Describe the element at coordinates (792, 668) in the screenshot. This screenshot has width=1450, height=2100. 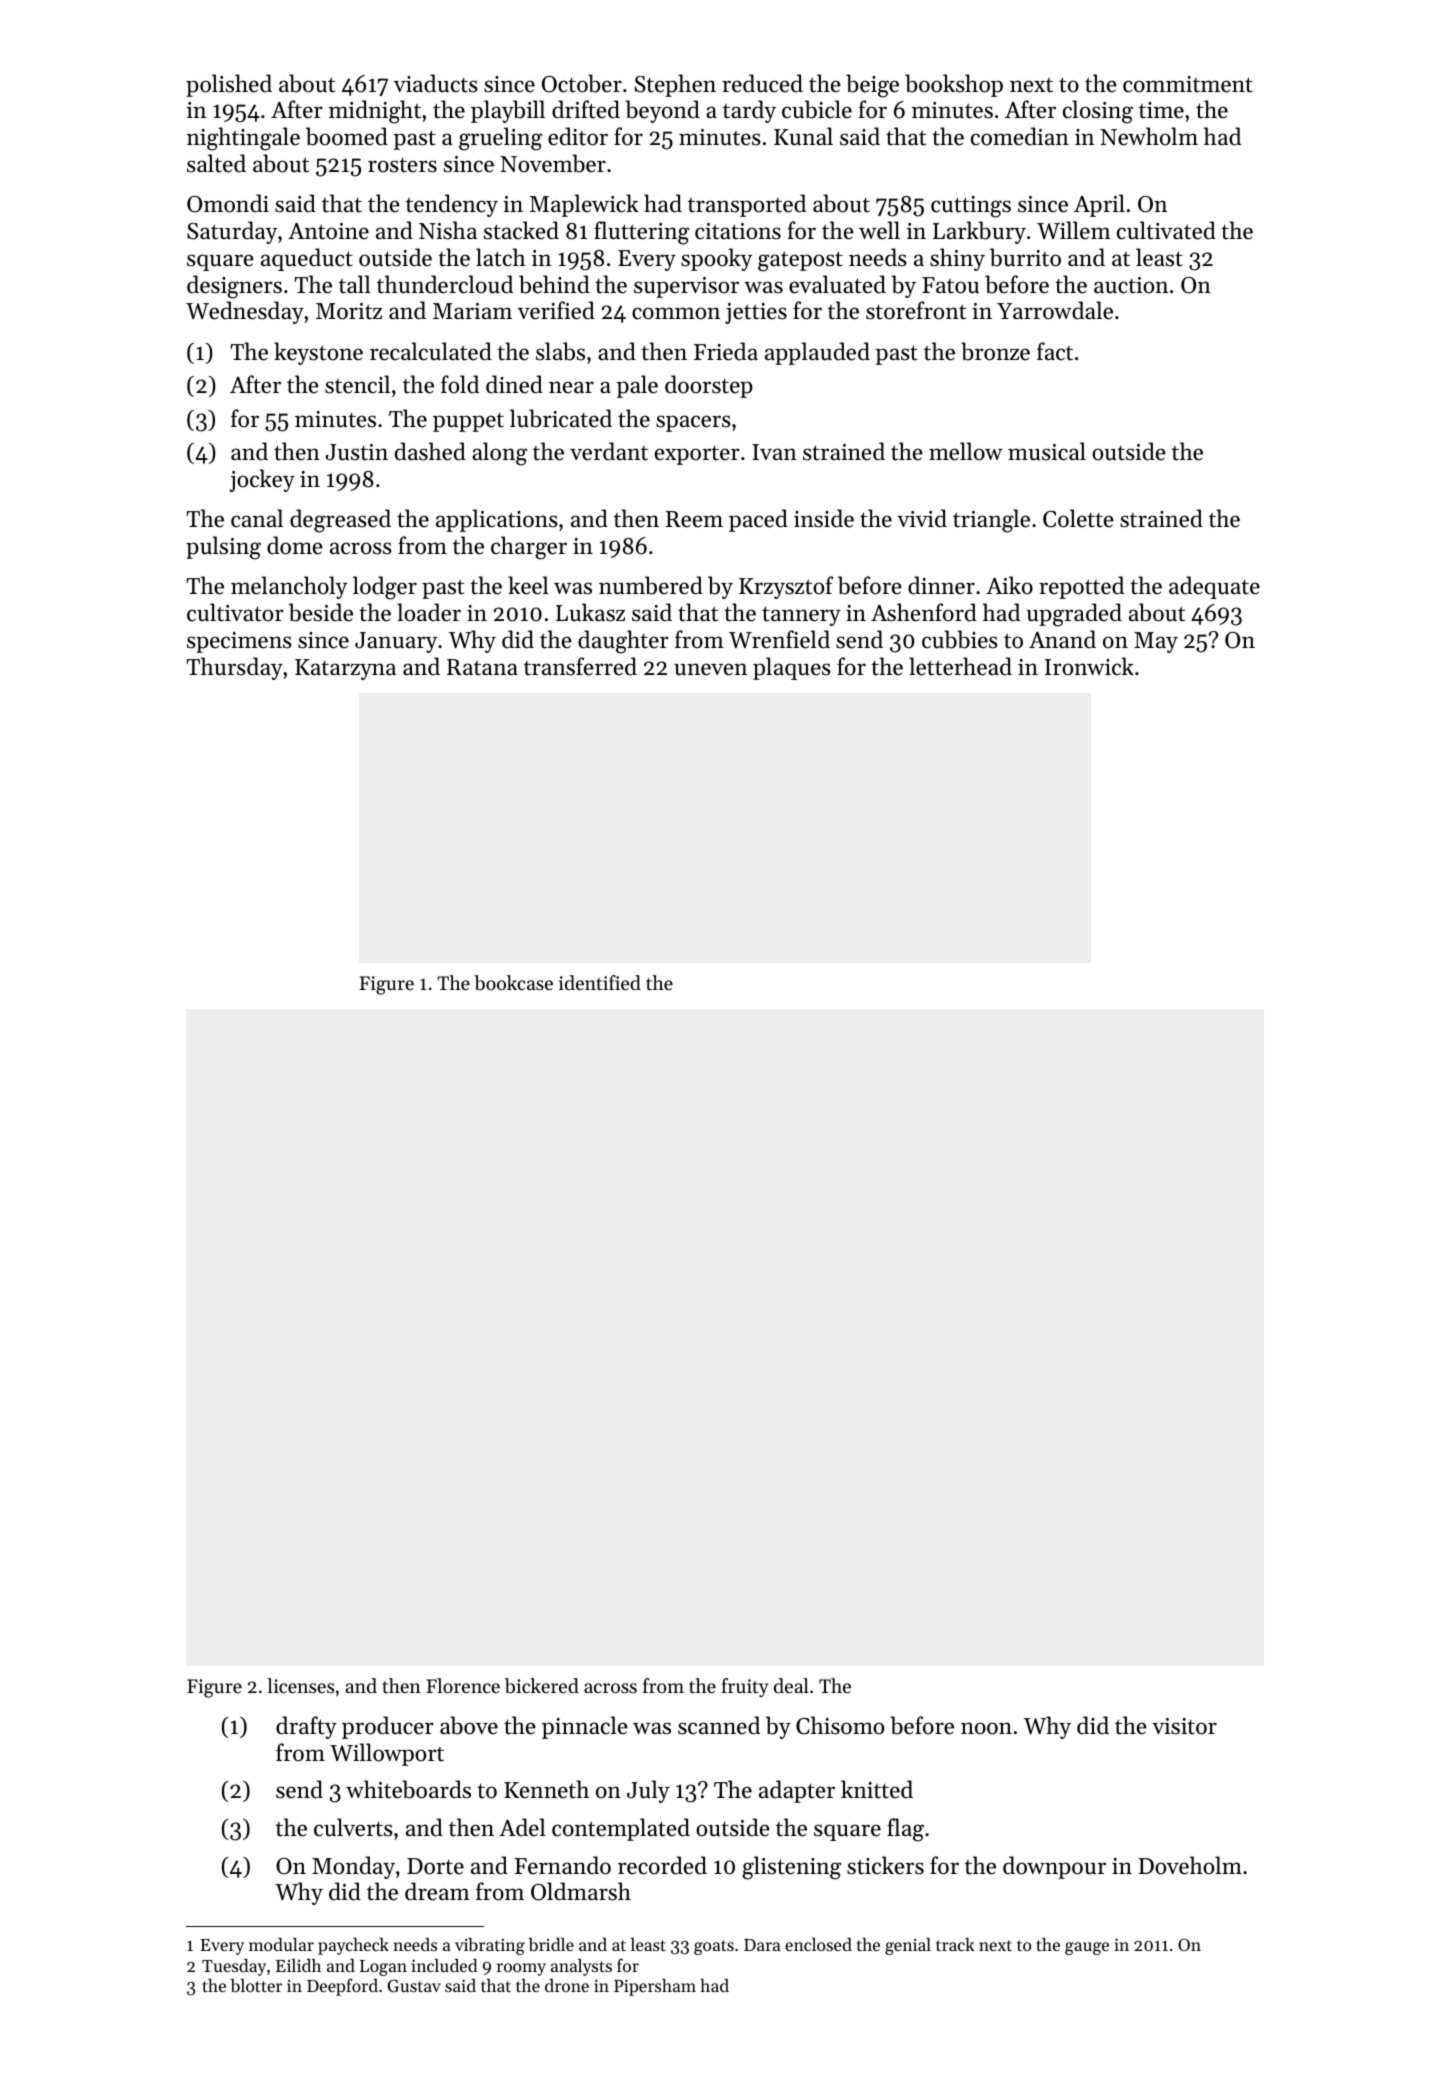
I see `plaques` at that location.
